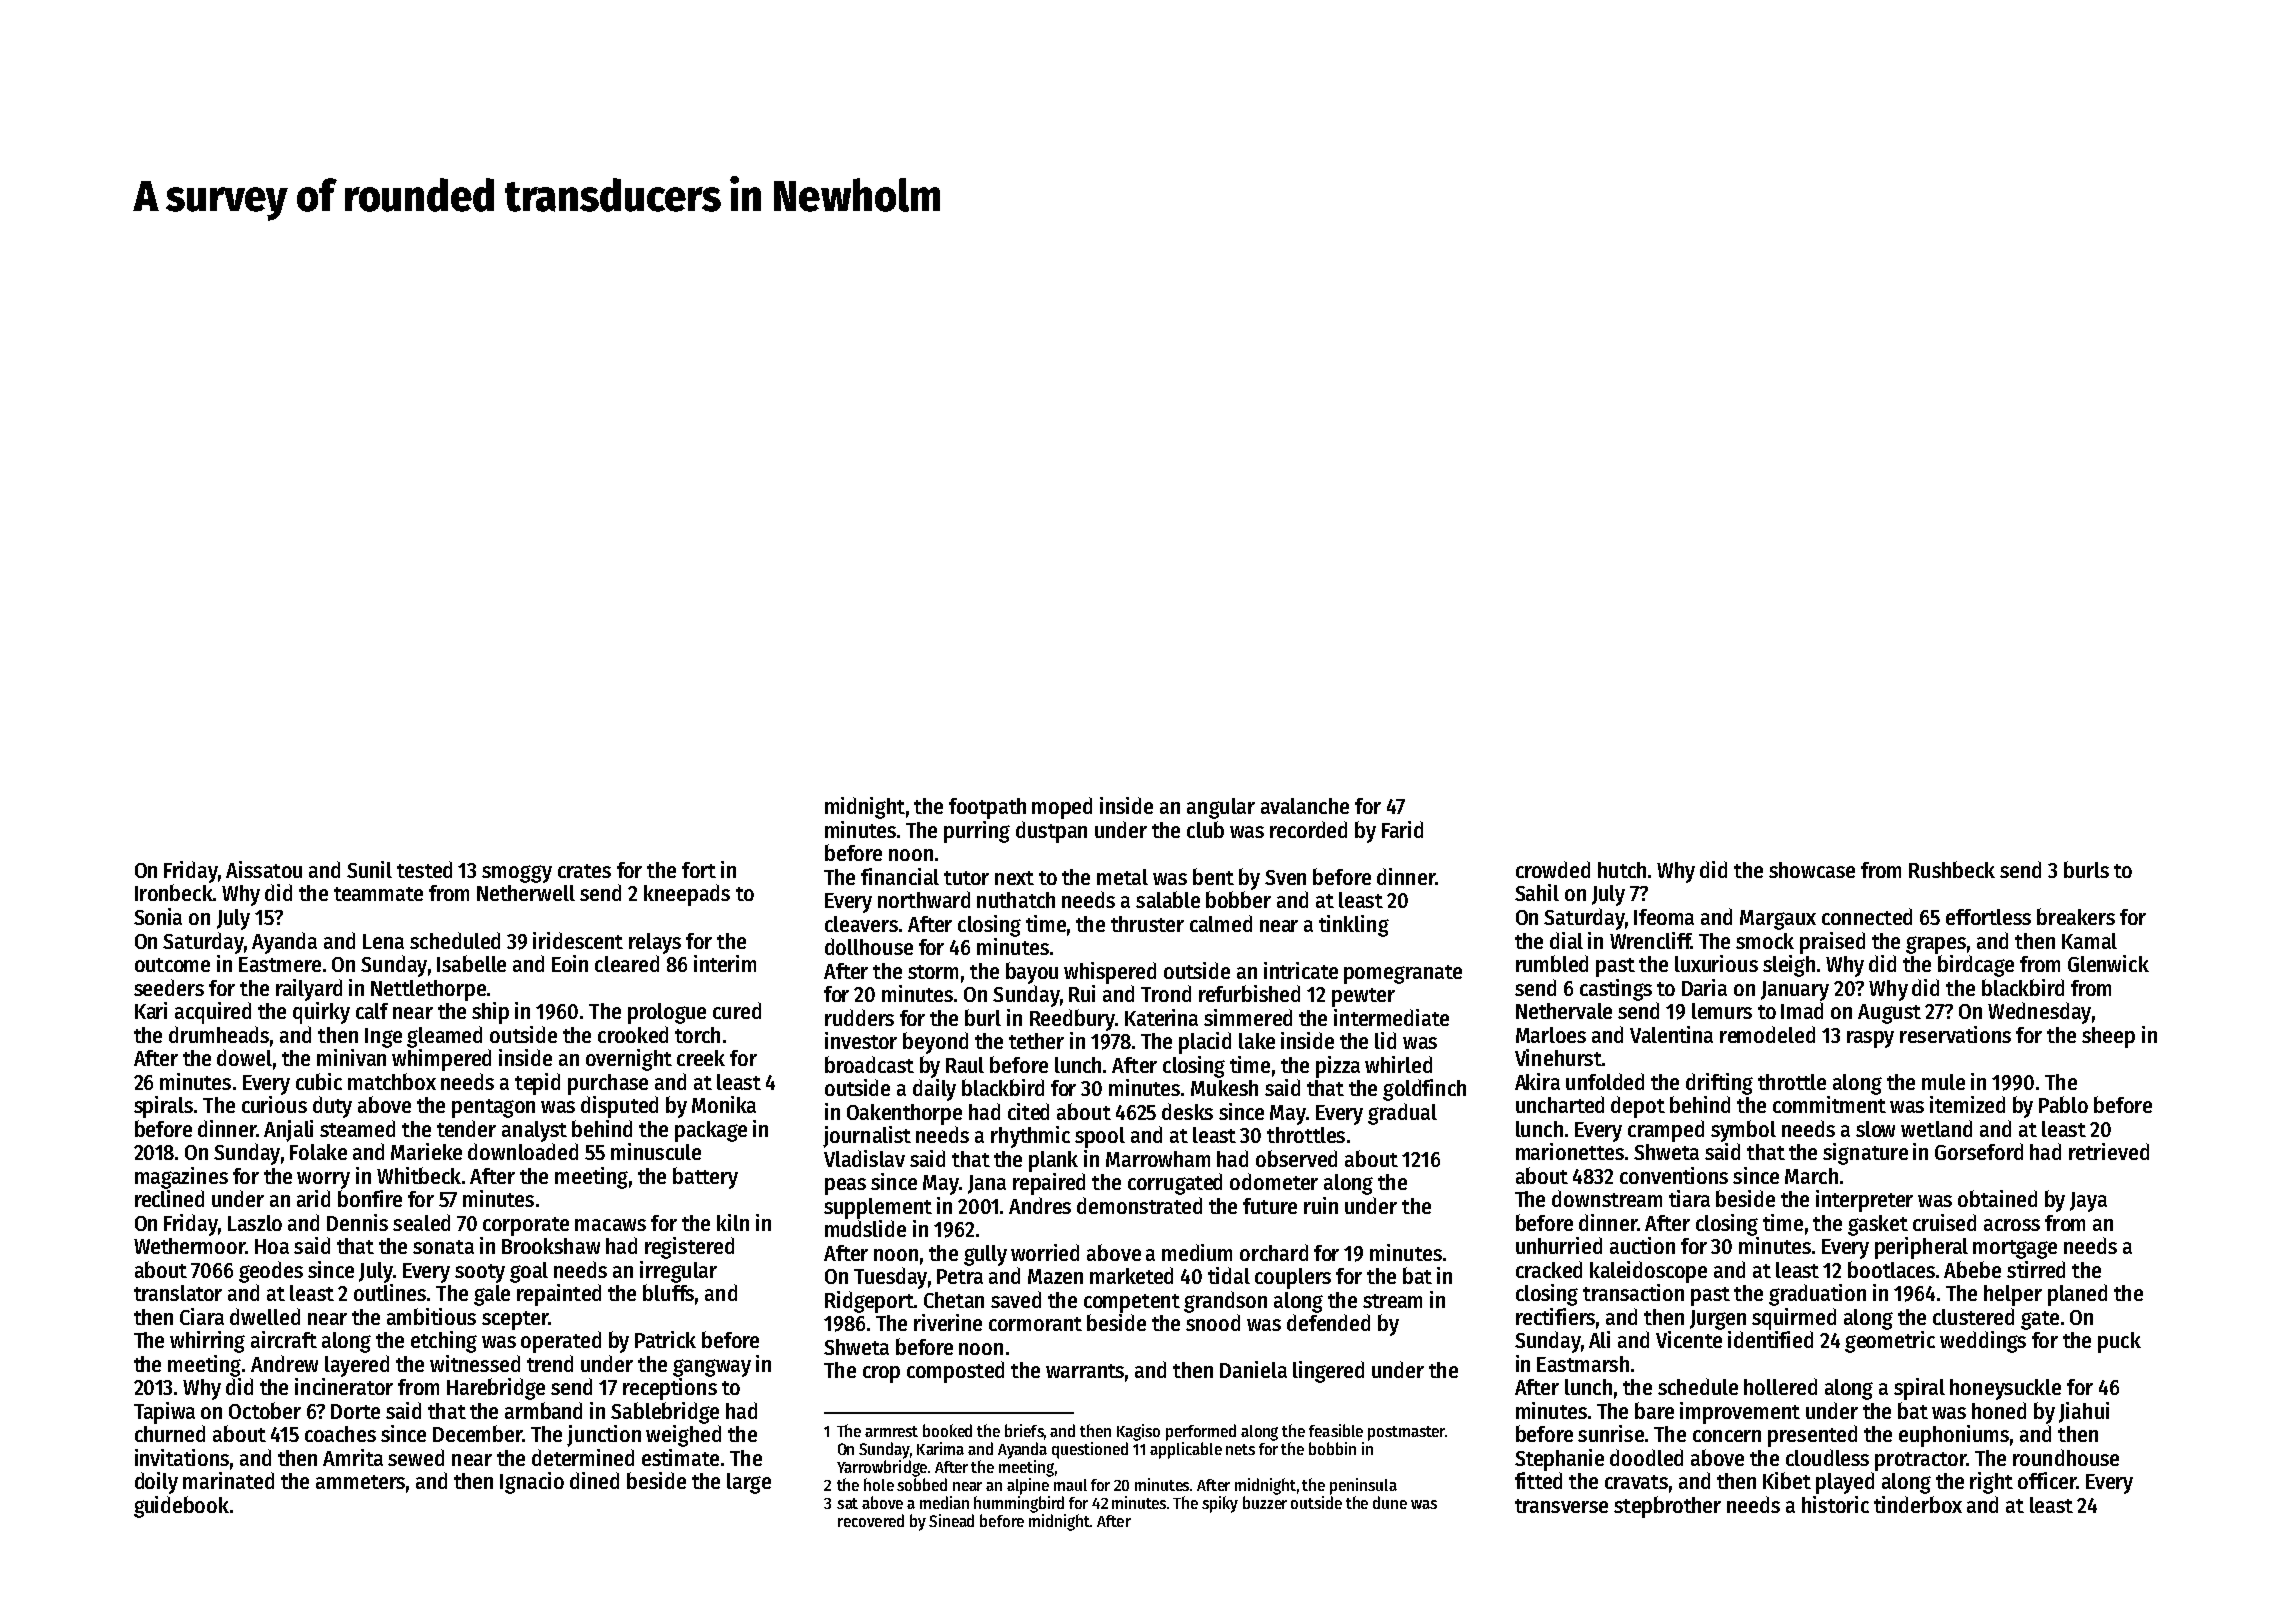 This screenshot has height=1620, width=2292. Describe the element at coordinates (1558, 1057) in the screenshot. I see `Vinehurst` at that location.
